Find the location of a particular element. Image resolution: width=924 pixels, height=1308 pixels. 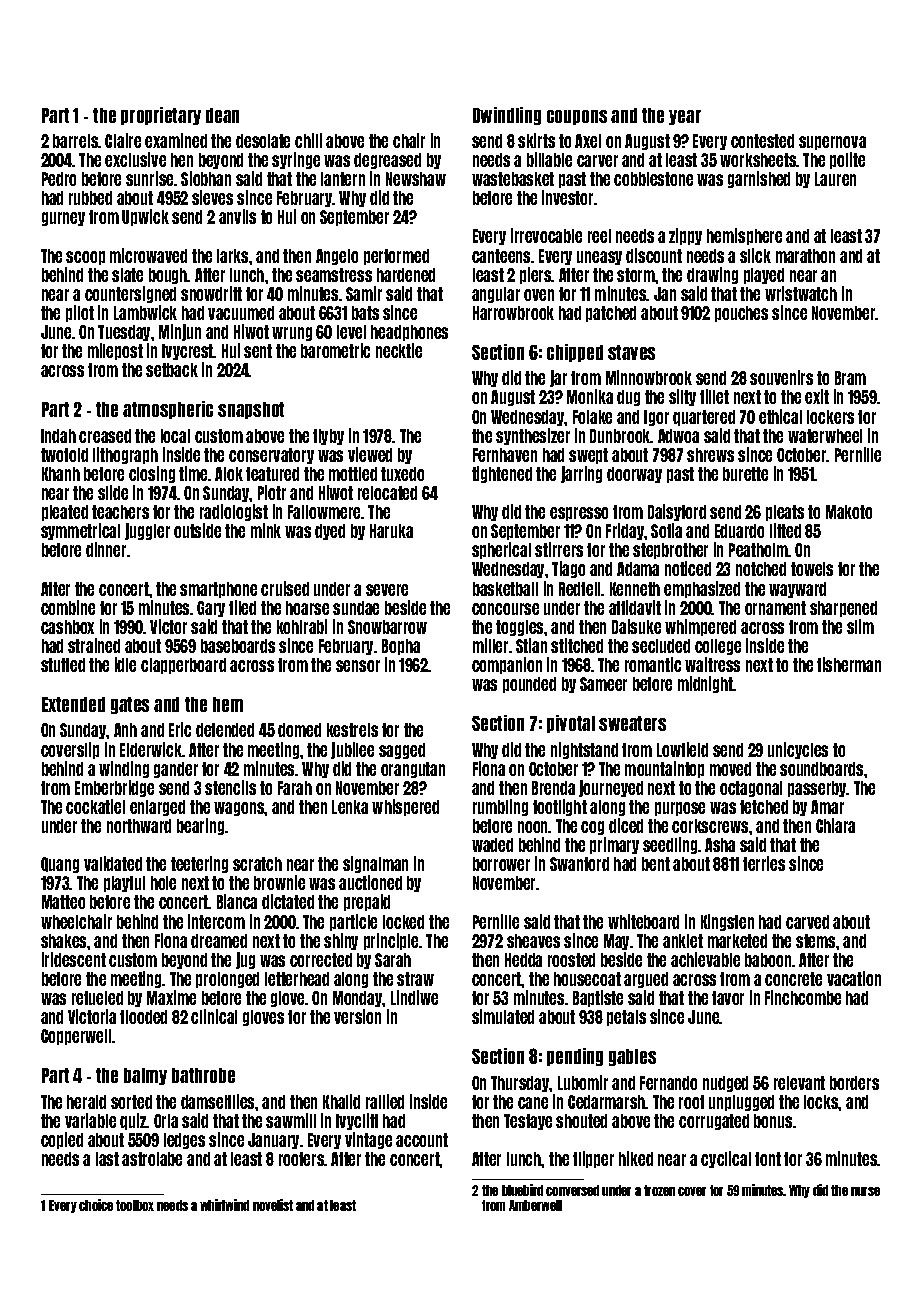

coupons is located at coordinates (577, 117).
